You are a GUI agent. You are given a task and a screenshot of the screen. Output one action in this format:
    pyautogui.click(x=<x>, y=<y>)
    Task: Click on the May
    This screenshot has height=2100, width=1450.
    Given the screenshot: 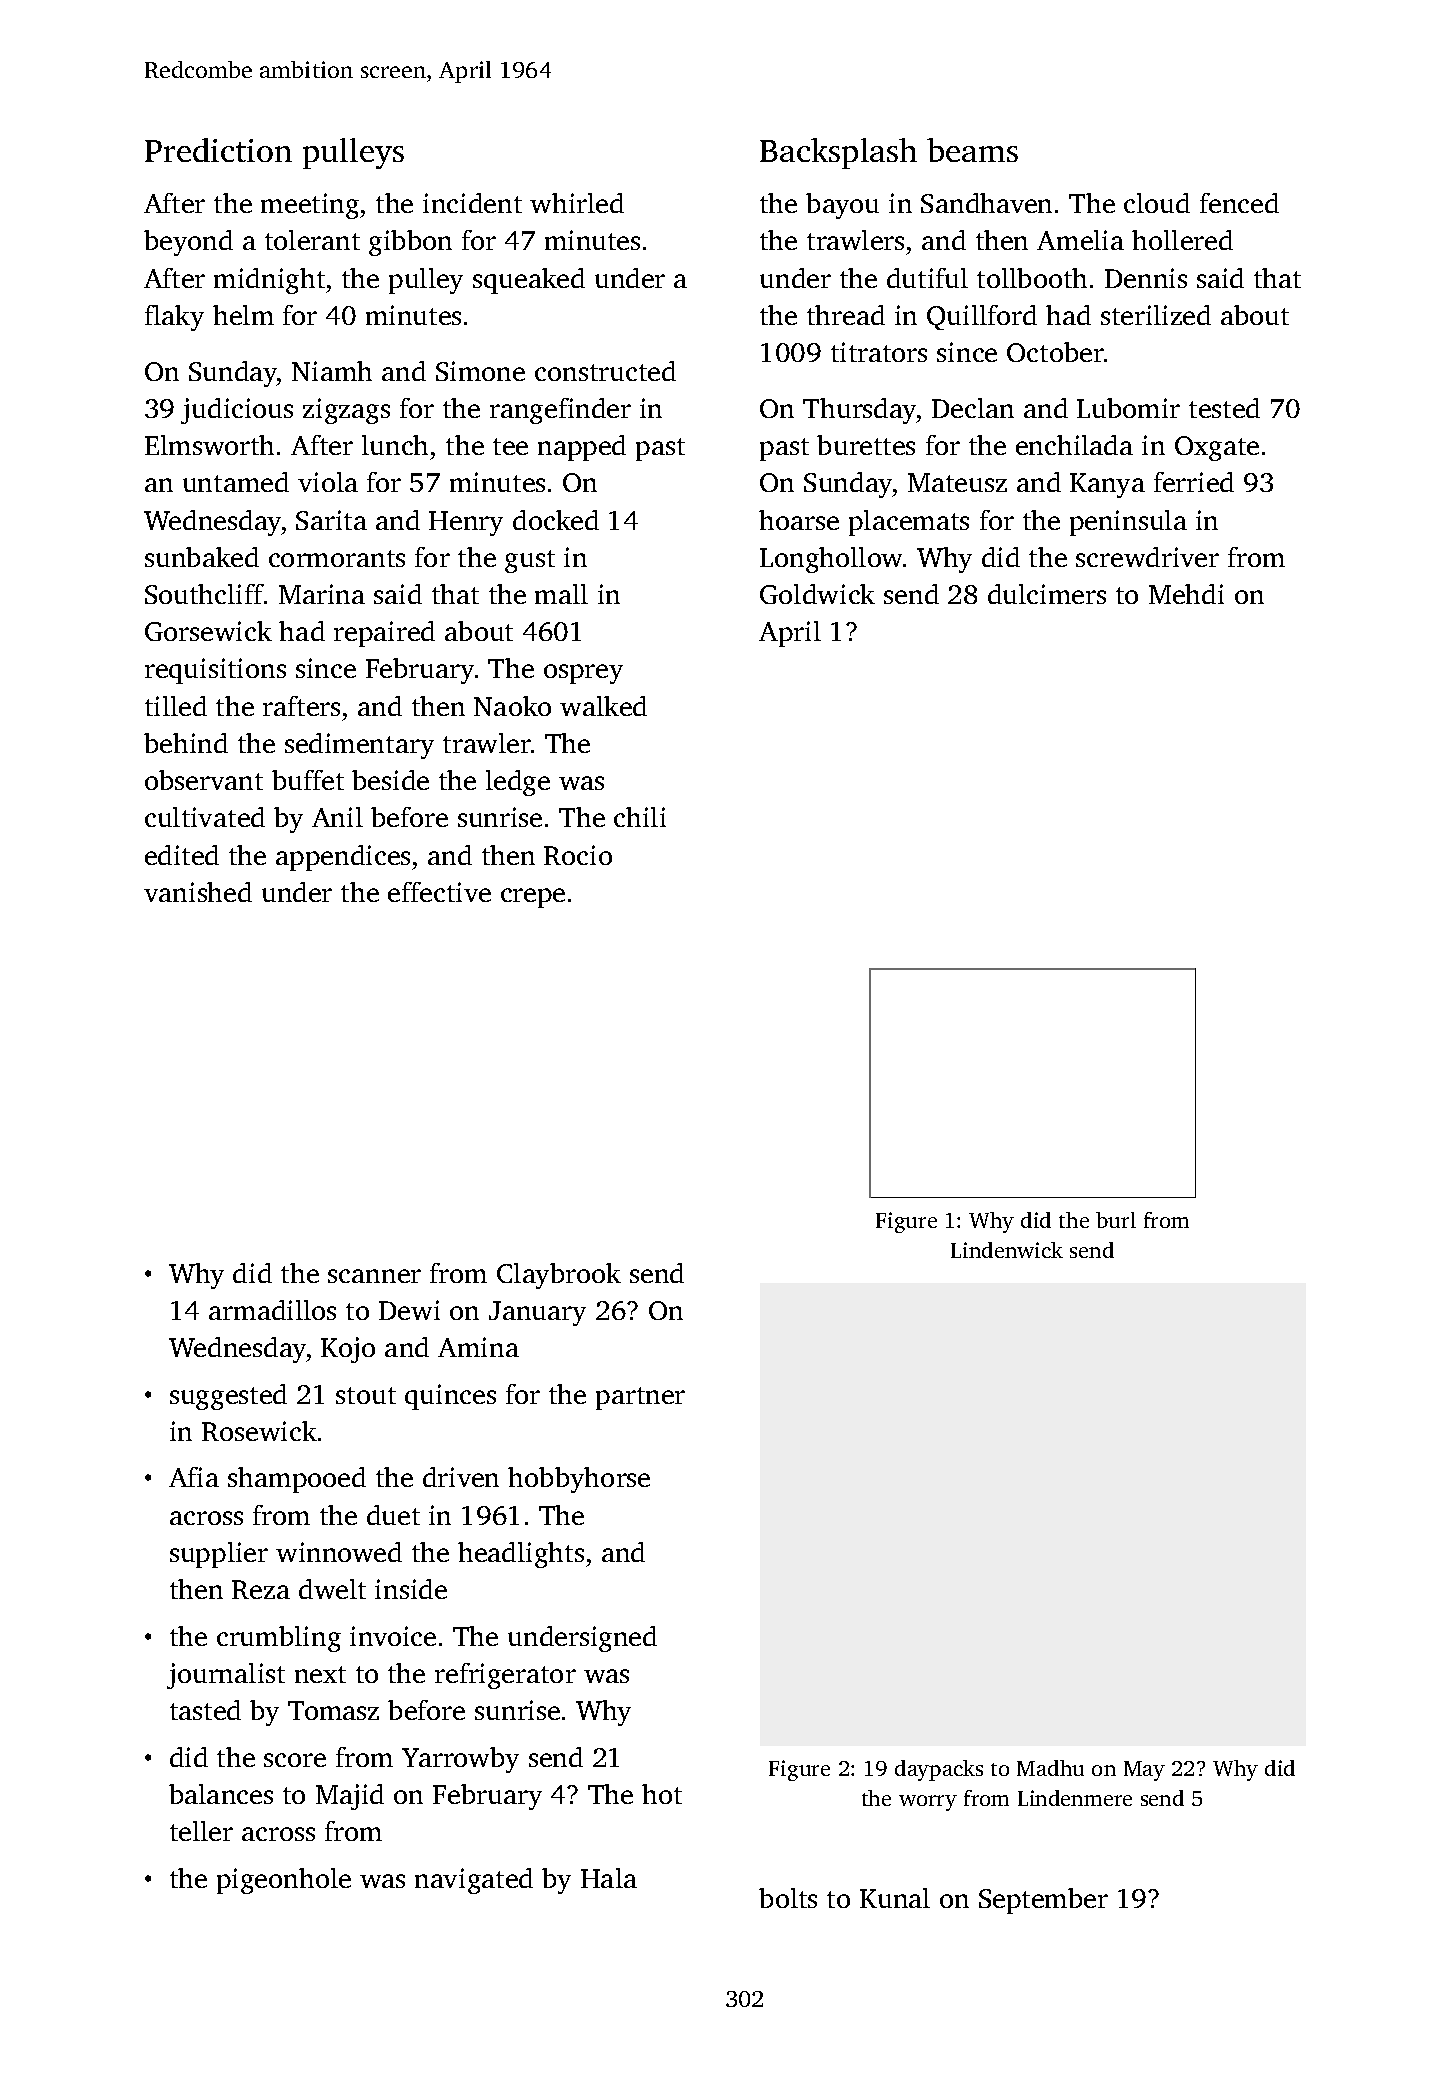 What is the action you would take?
    pyautogui.click(x=1144, y=1771)
